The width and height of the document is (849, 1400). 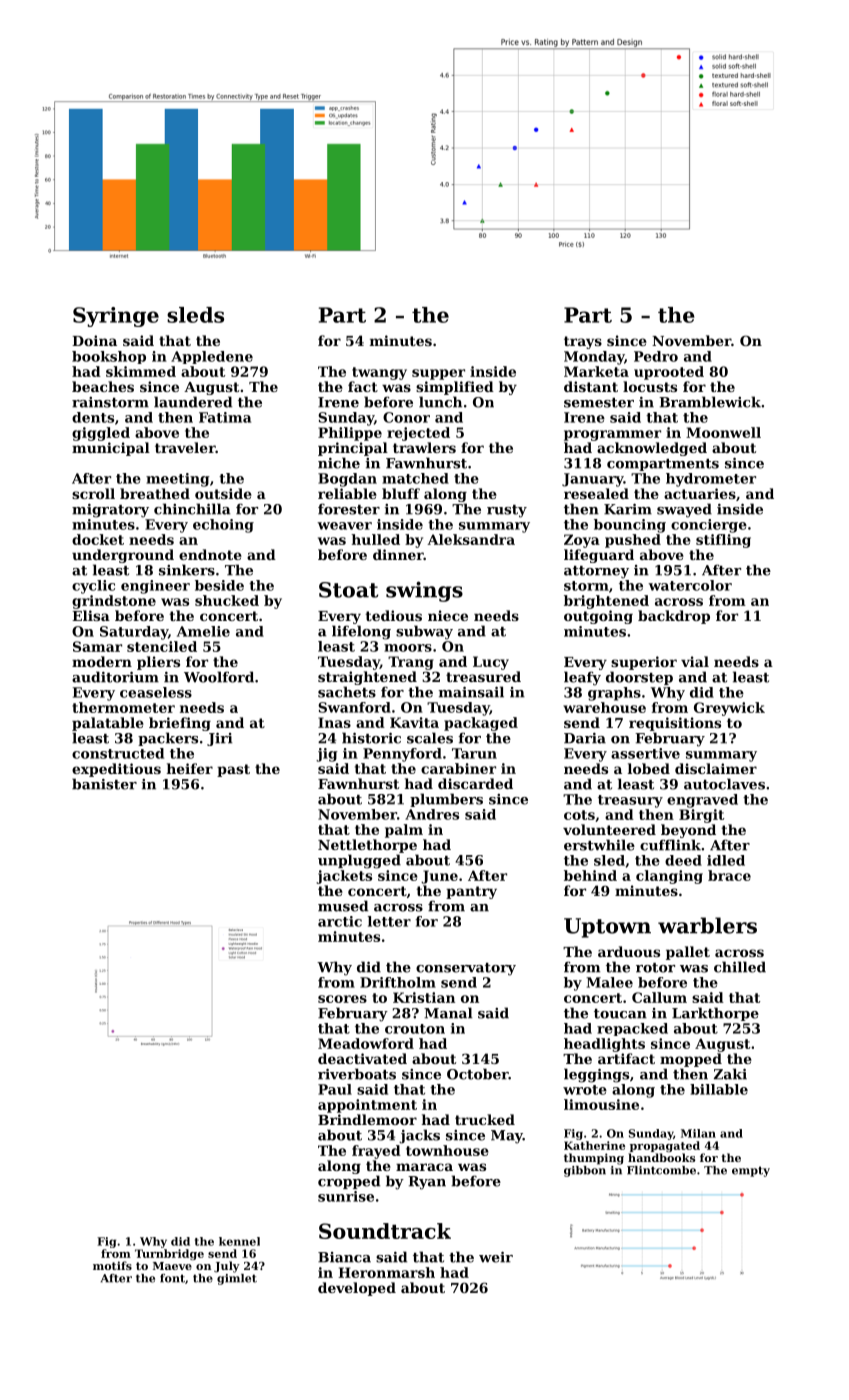 I want to click on chilled, so click(x=740, y=967).
